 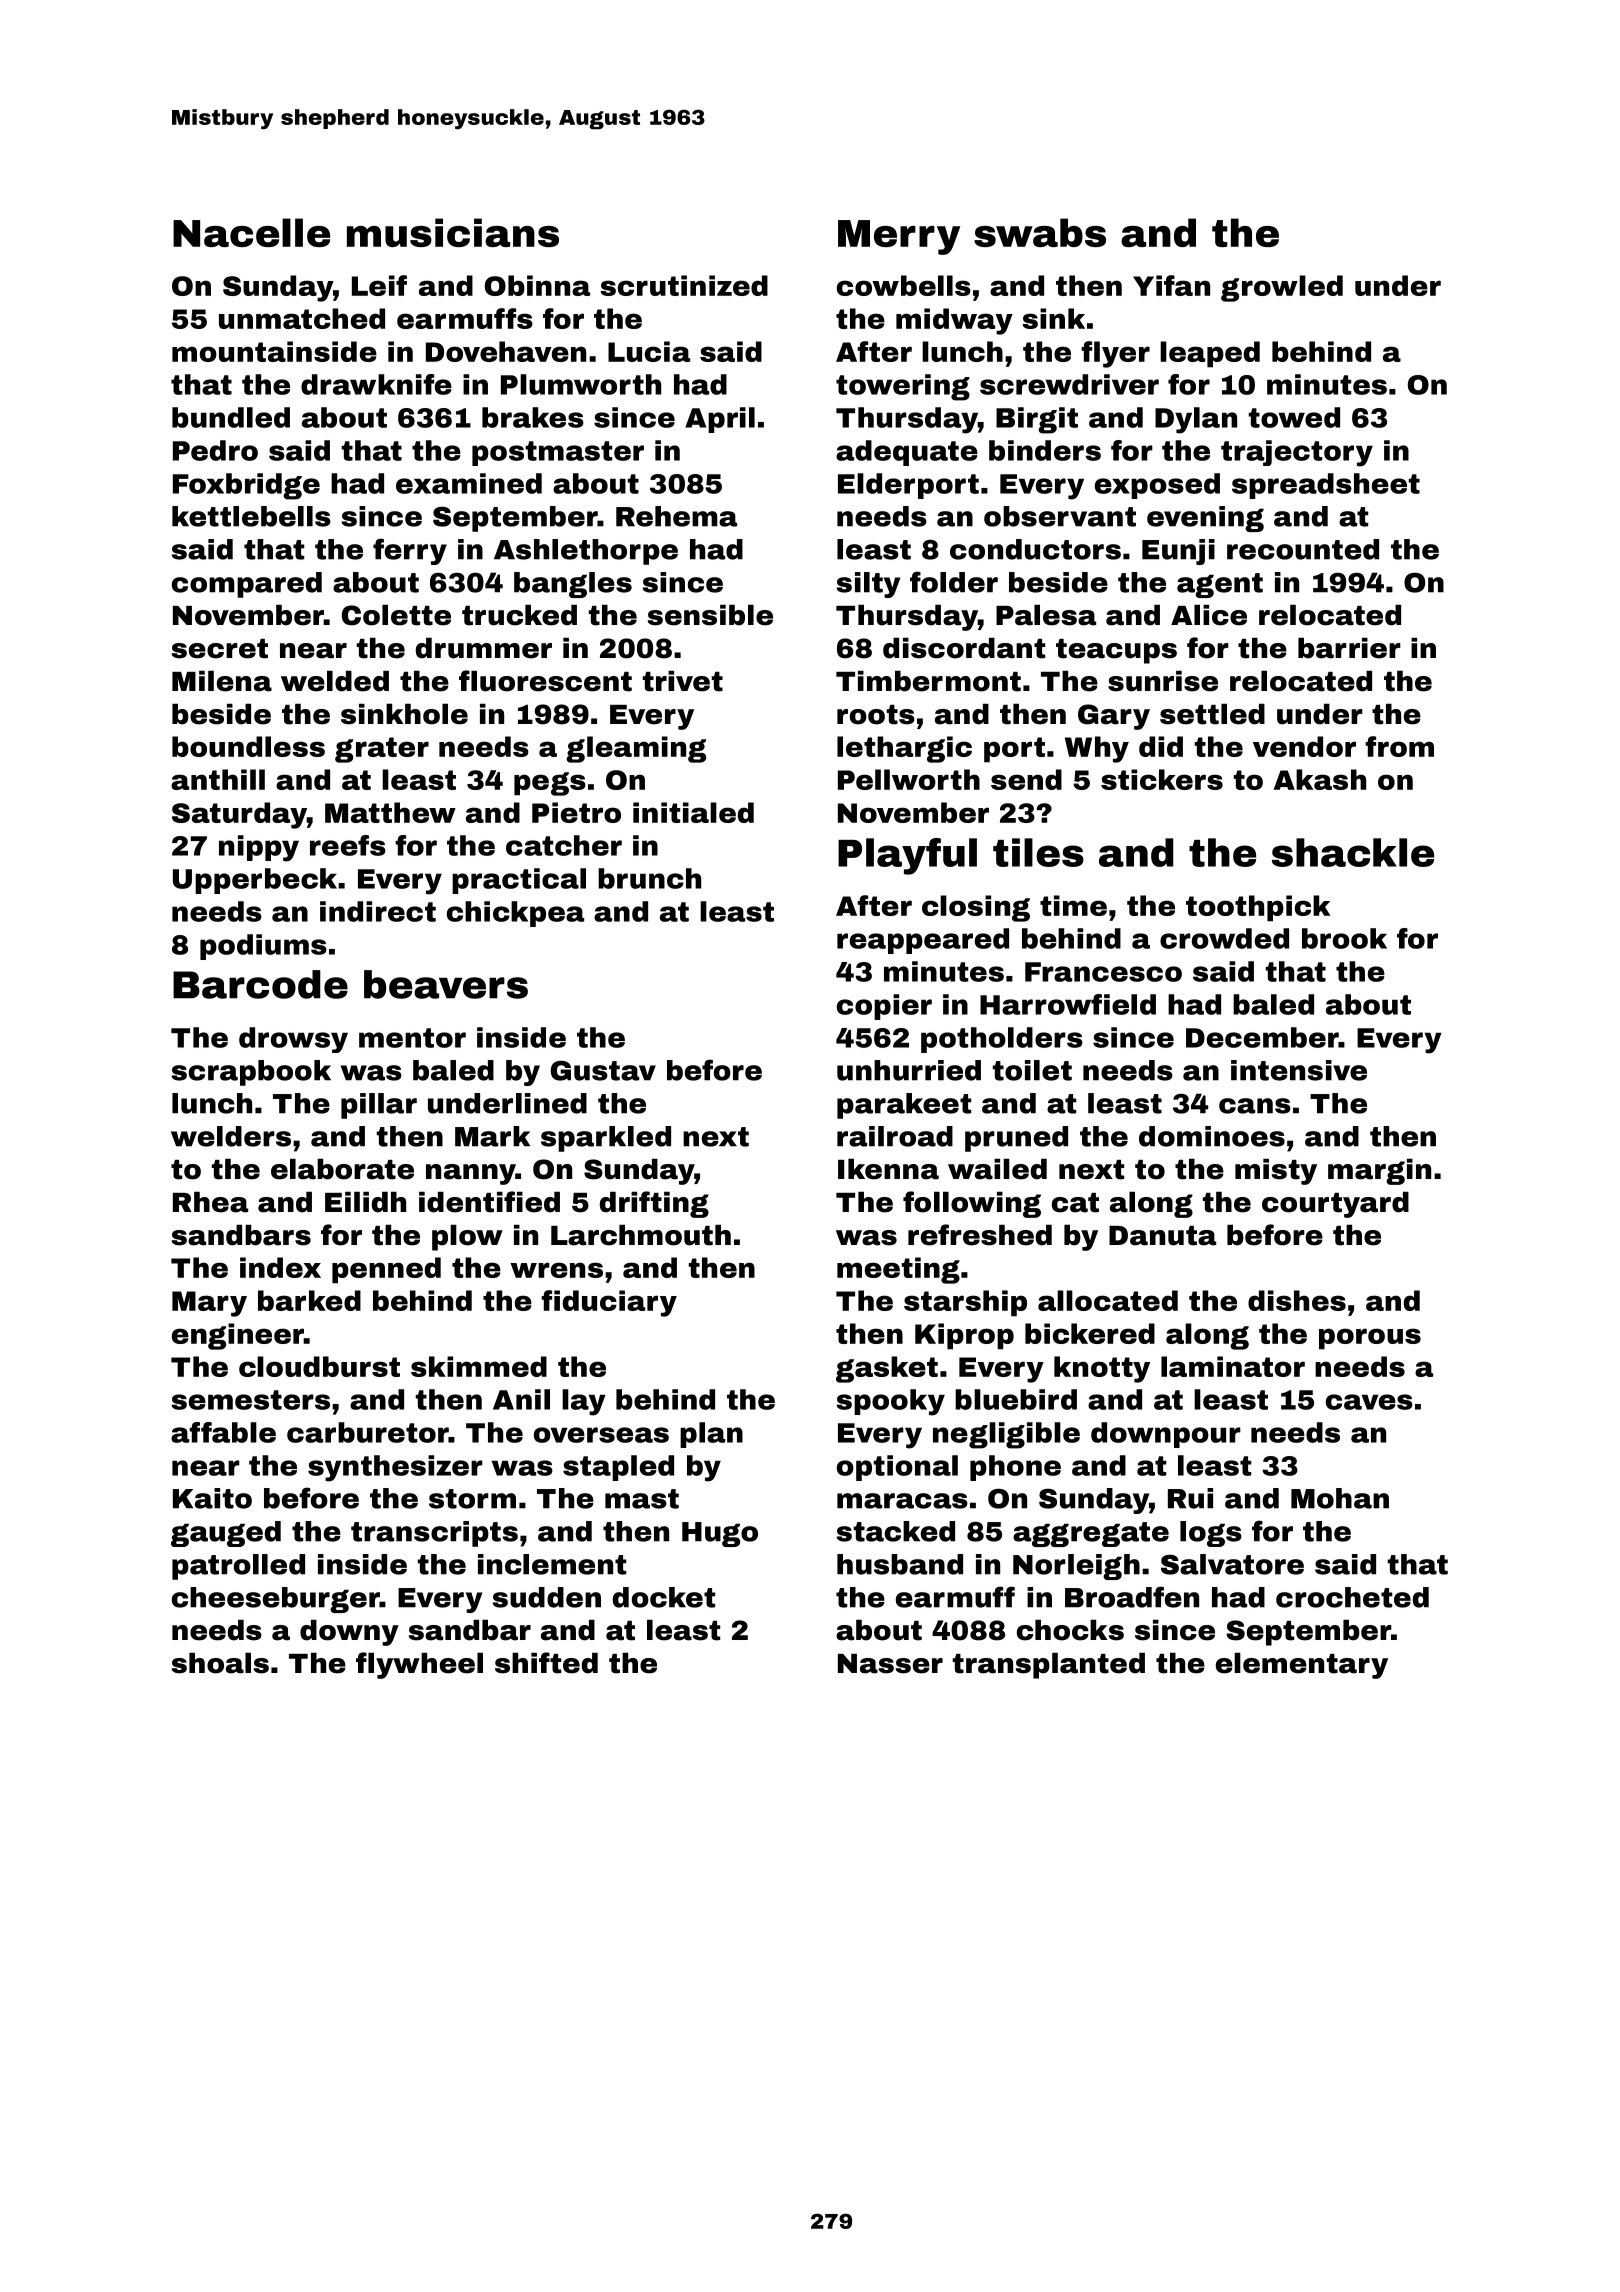 I want to click on growled, so click(x=1282, y=288).
